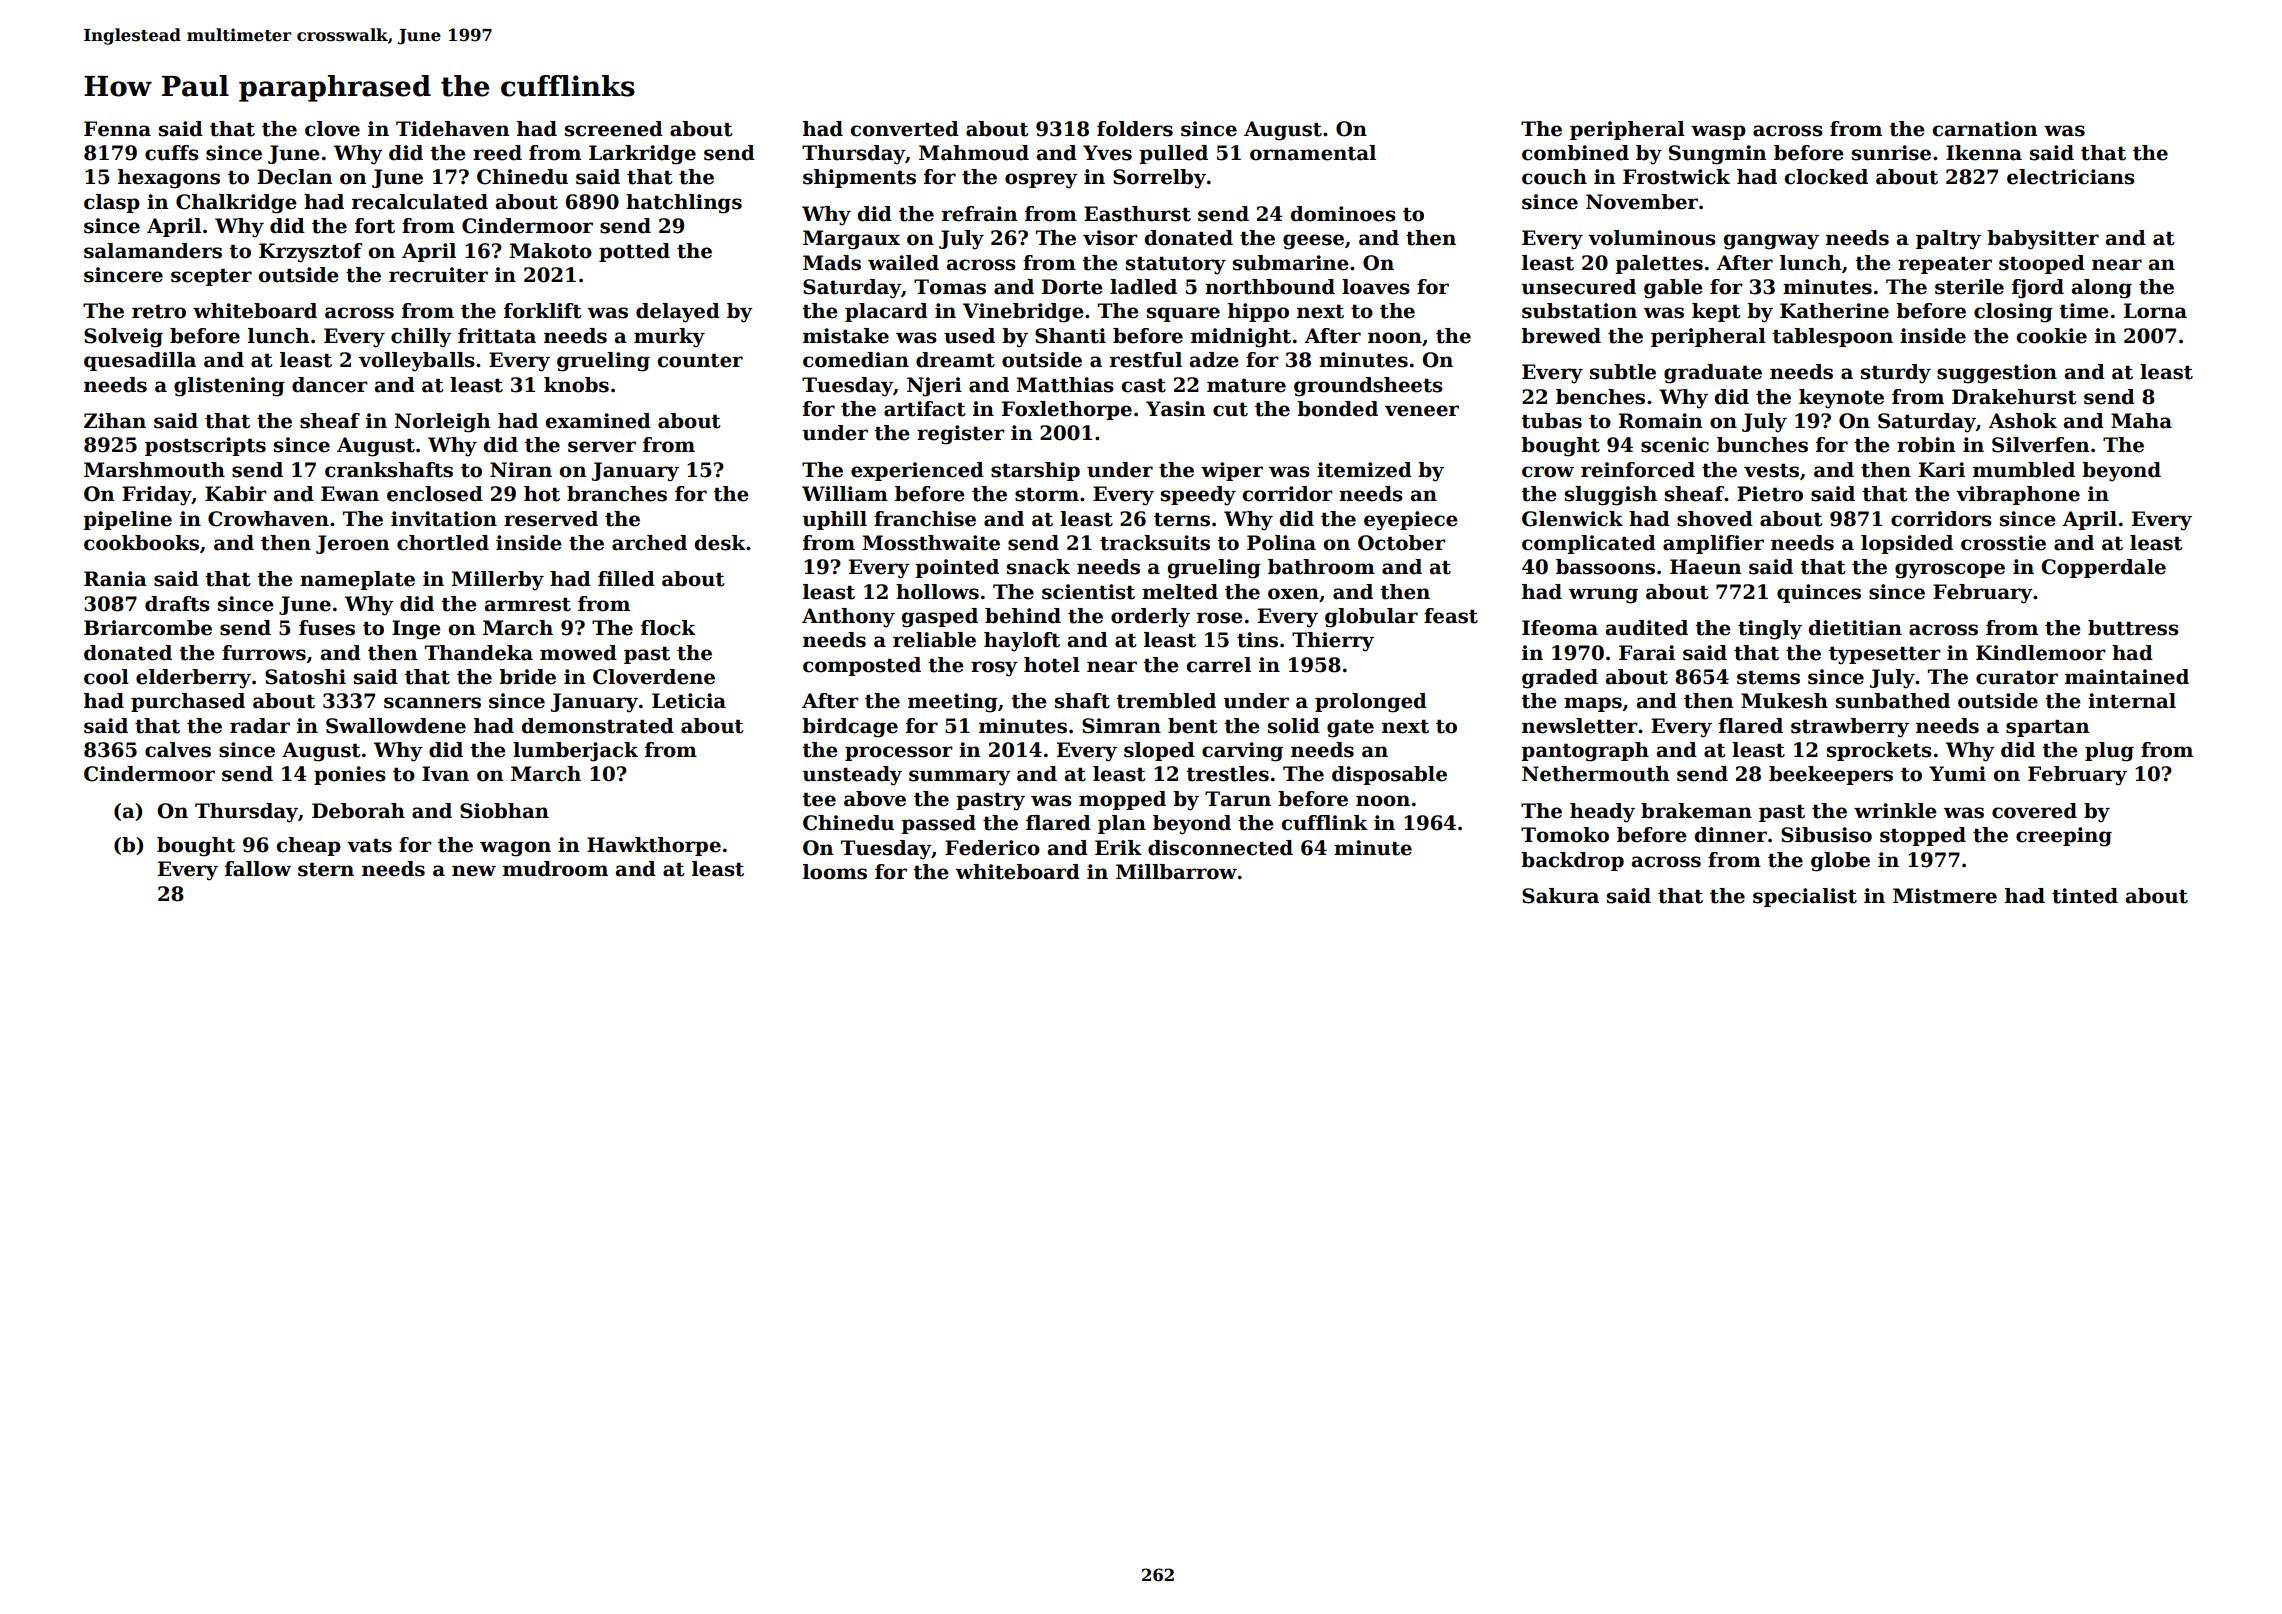 The image size is (2282, 1614). Describe the element at coordinates (1770, 630) in the screenshot. I see `tingly` at that location.
